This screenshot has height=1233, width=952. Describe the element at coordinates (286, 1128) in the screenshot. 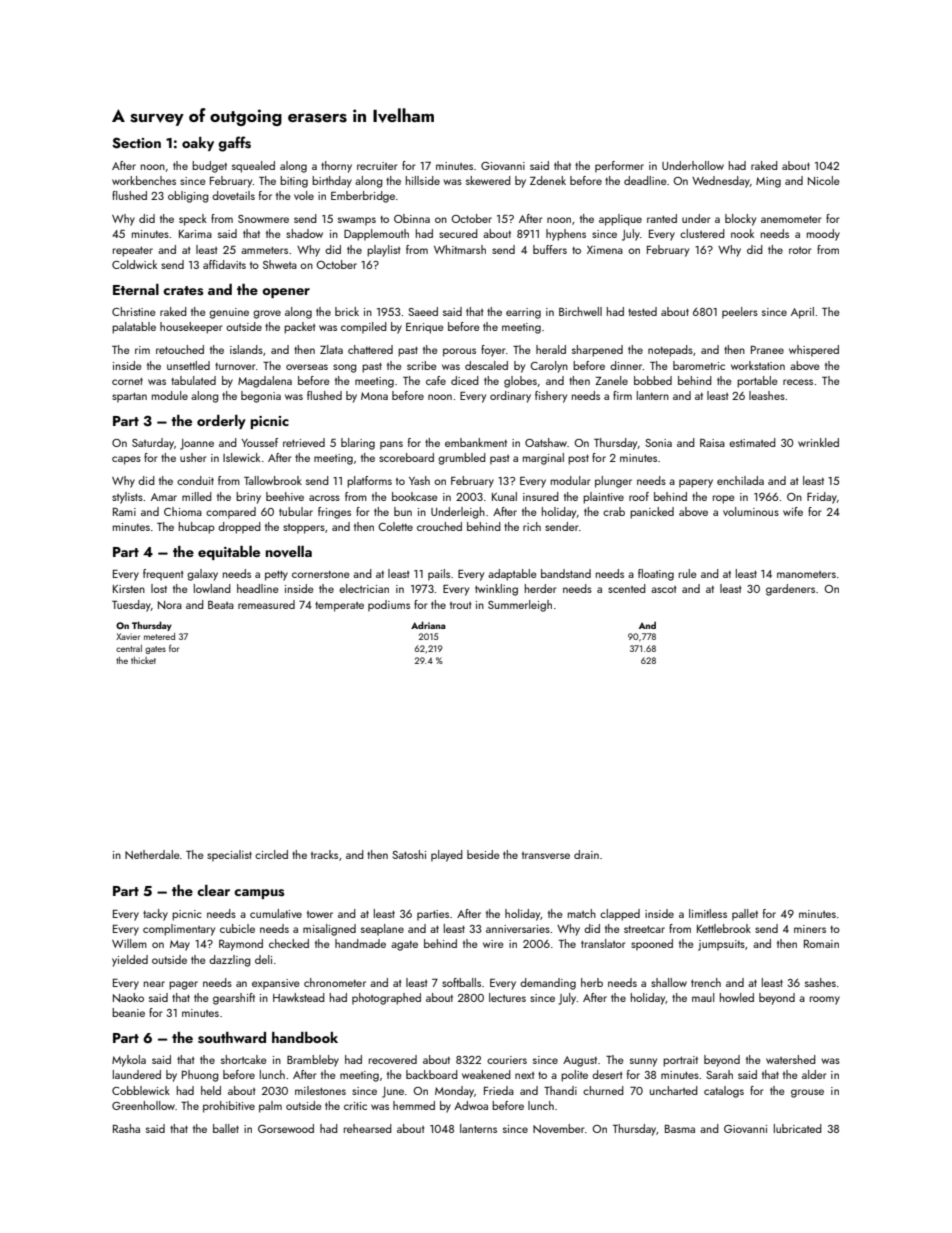

I see `Gorsewood` at that location.
